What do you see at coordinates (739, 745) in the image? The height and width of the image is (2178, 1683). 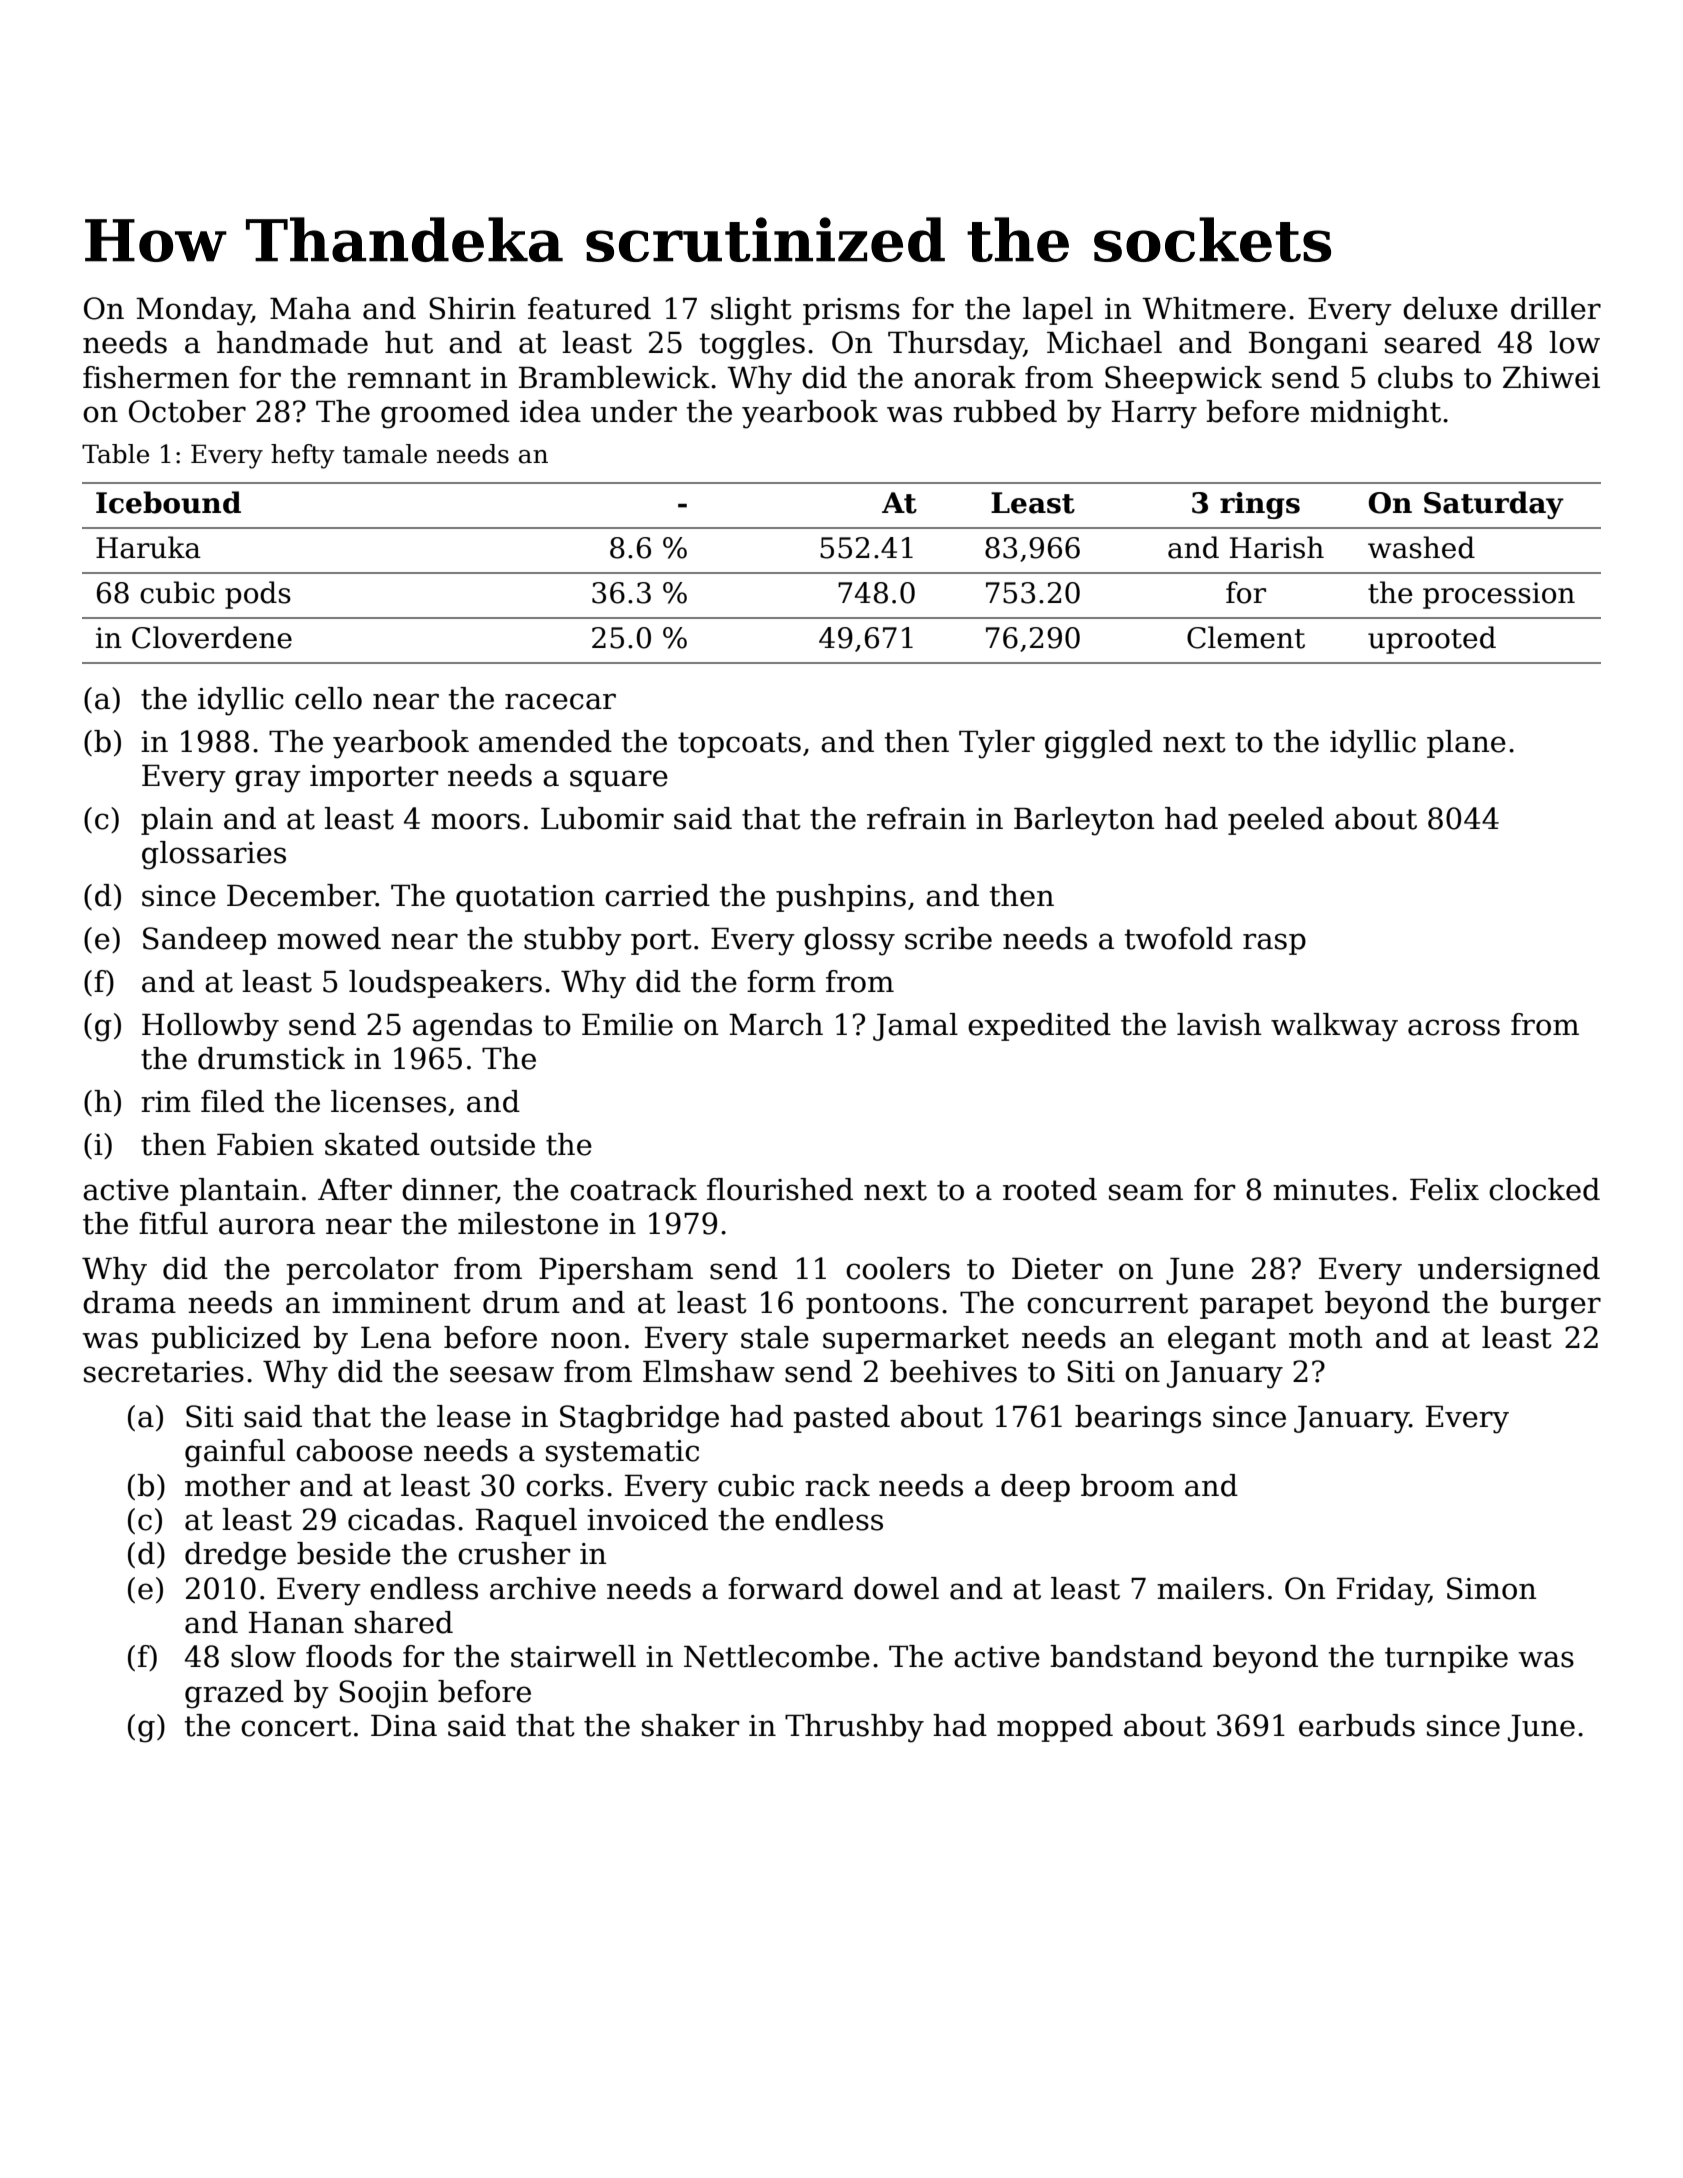 I see `topcoats` at bounding box center [739, 745].
